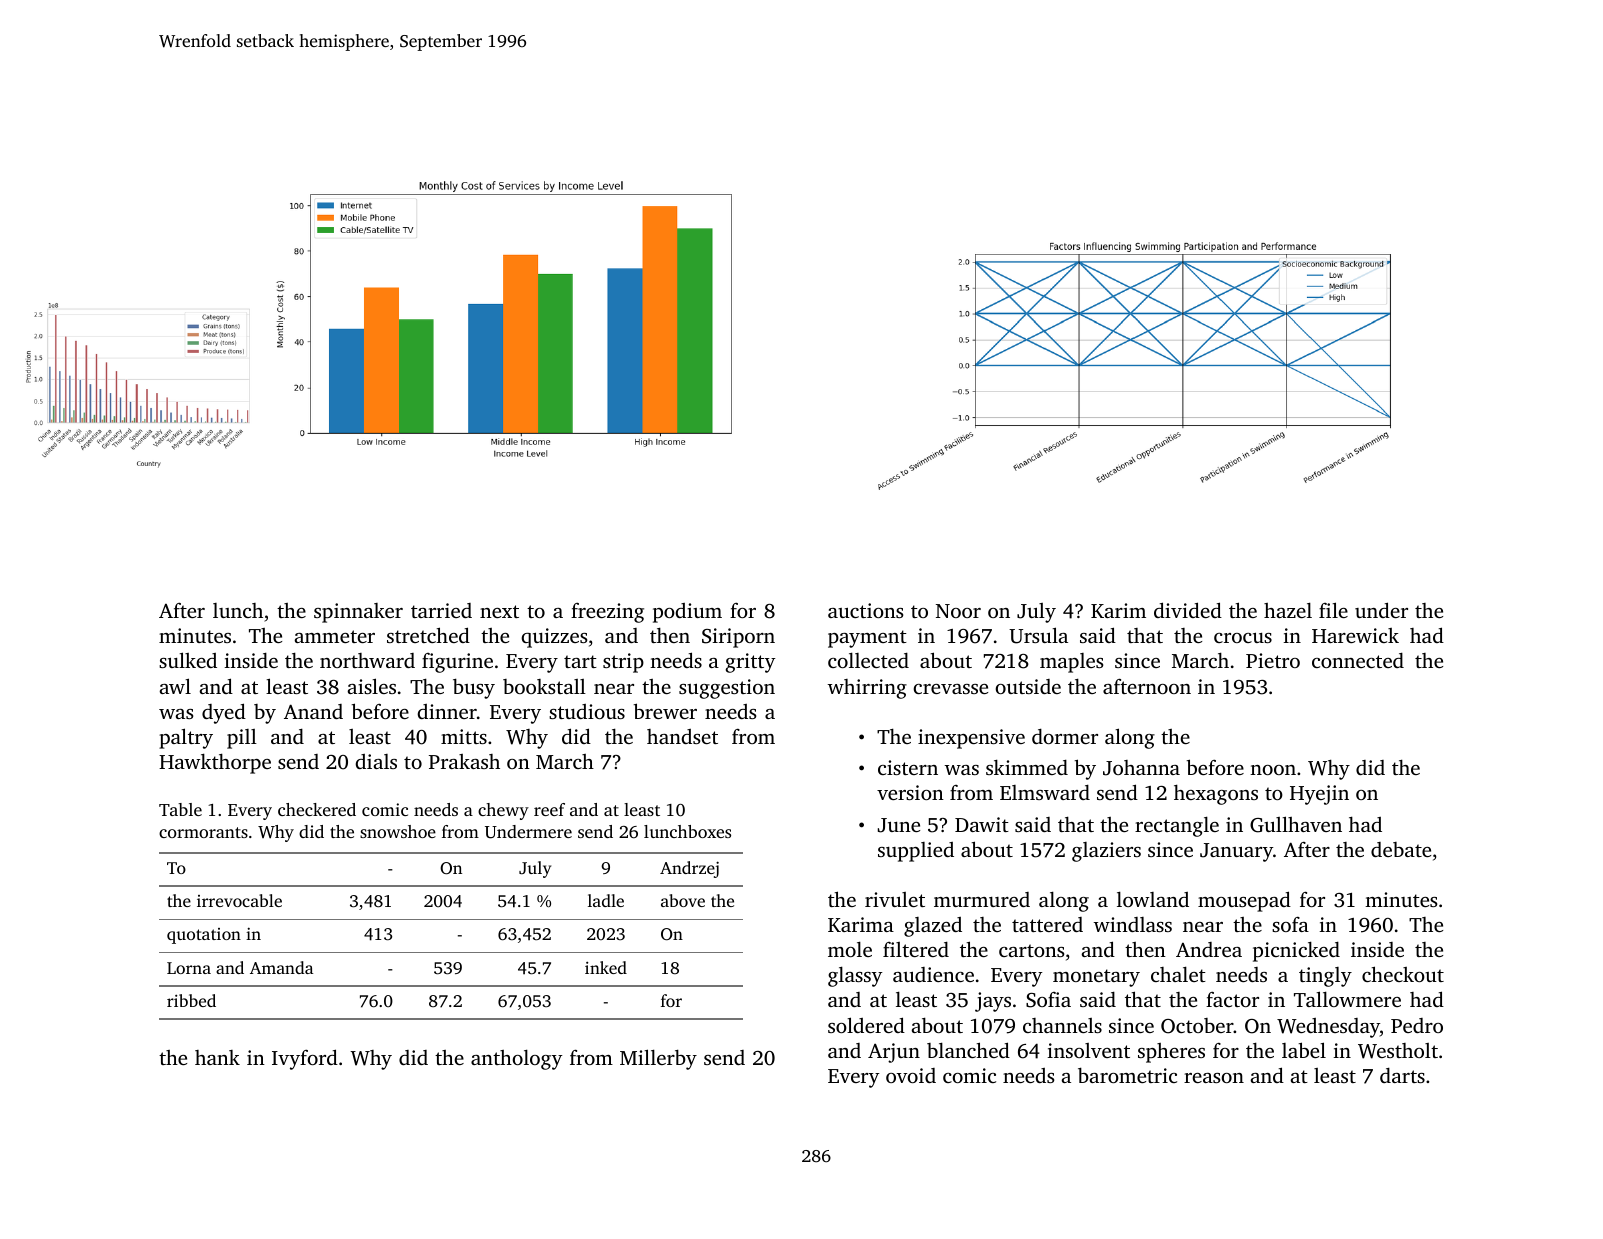 This image has width=1603, height=1239. Describe the element at coordinates (549, 809) in the image. I see `reef` at that location.
